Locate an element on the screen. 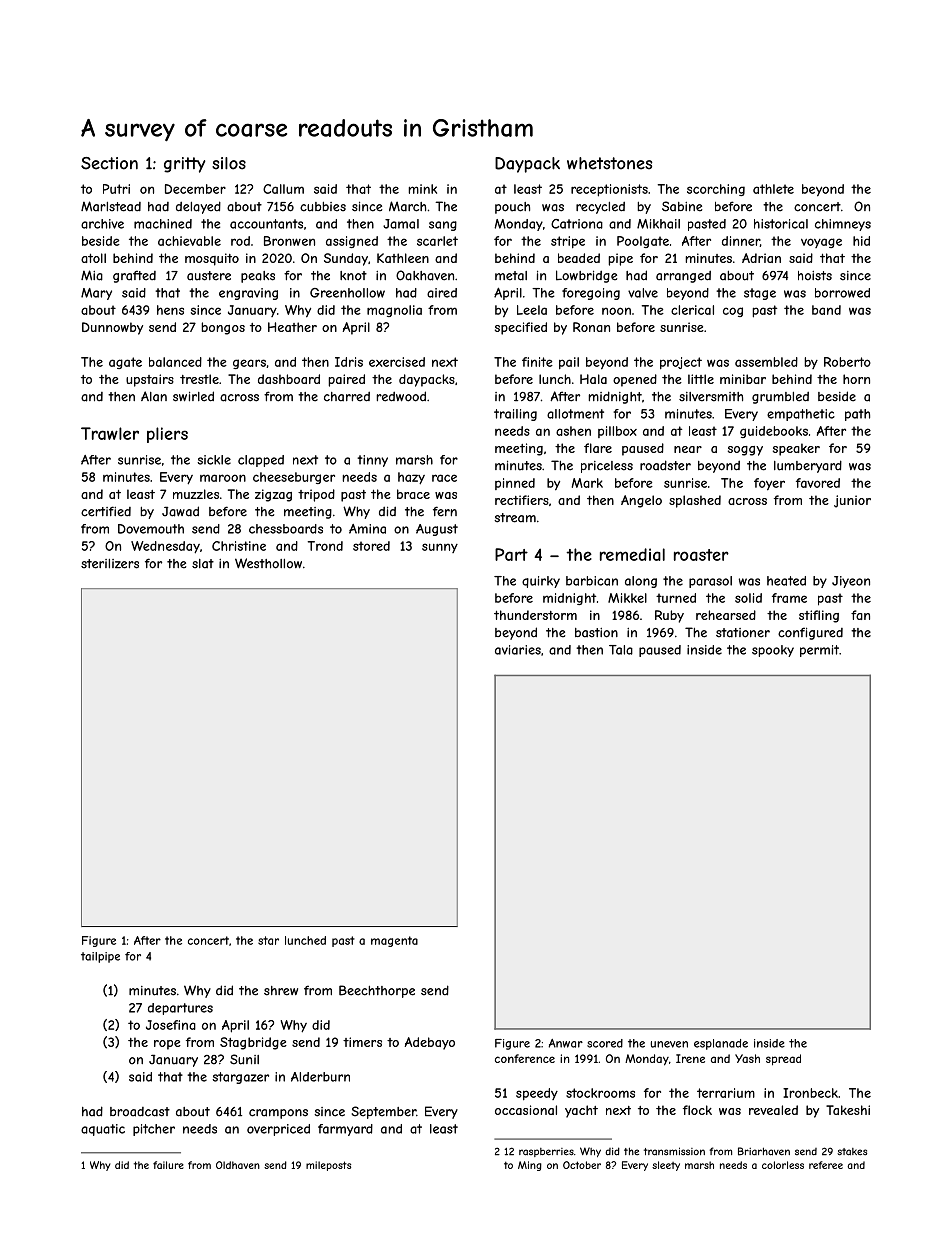  mink is located at coordinates (422, 189).
